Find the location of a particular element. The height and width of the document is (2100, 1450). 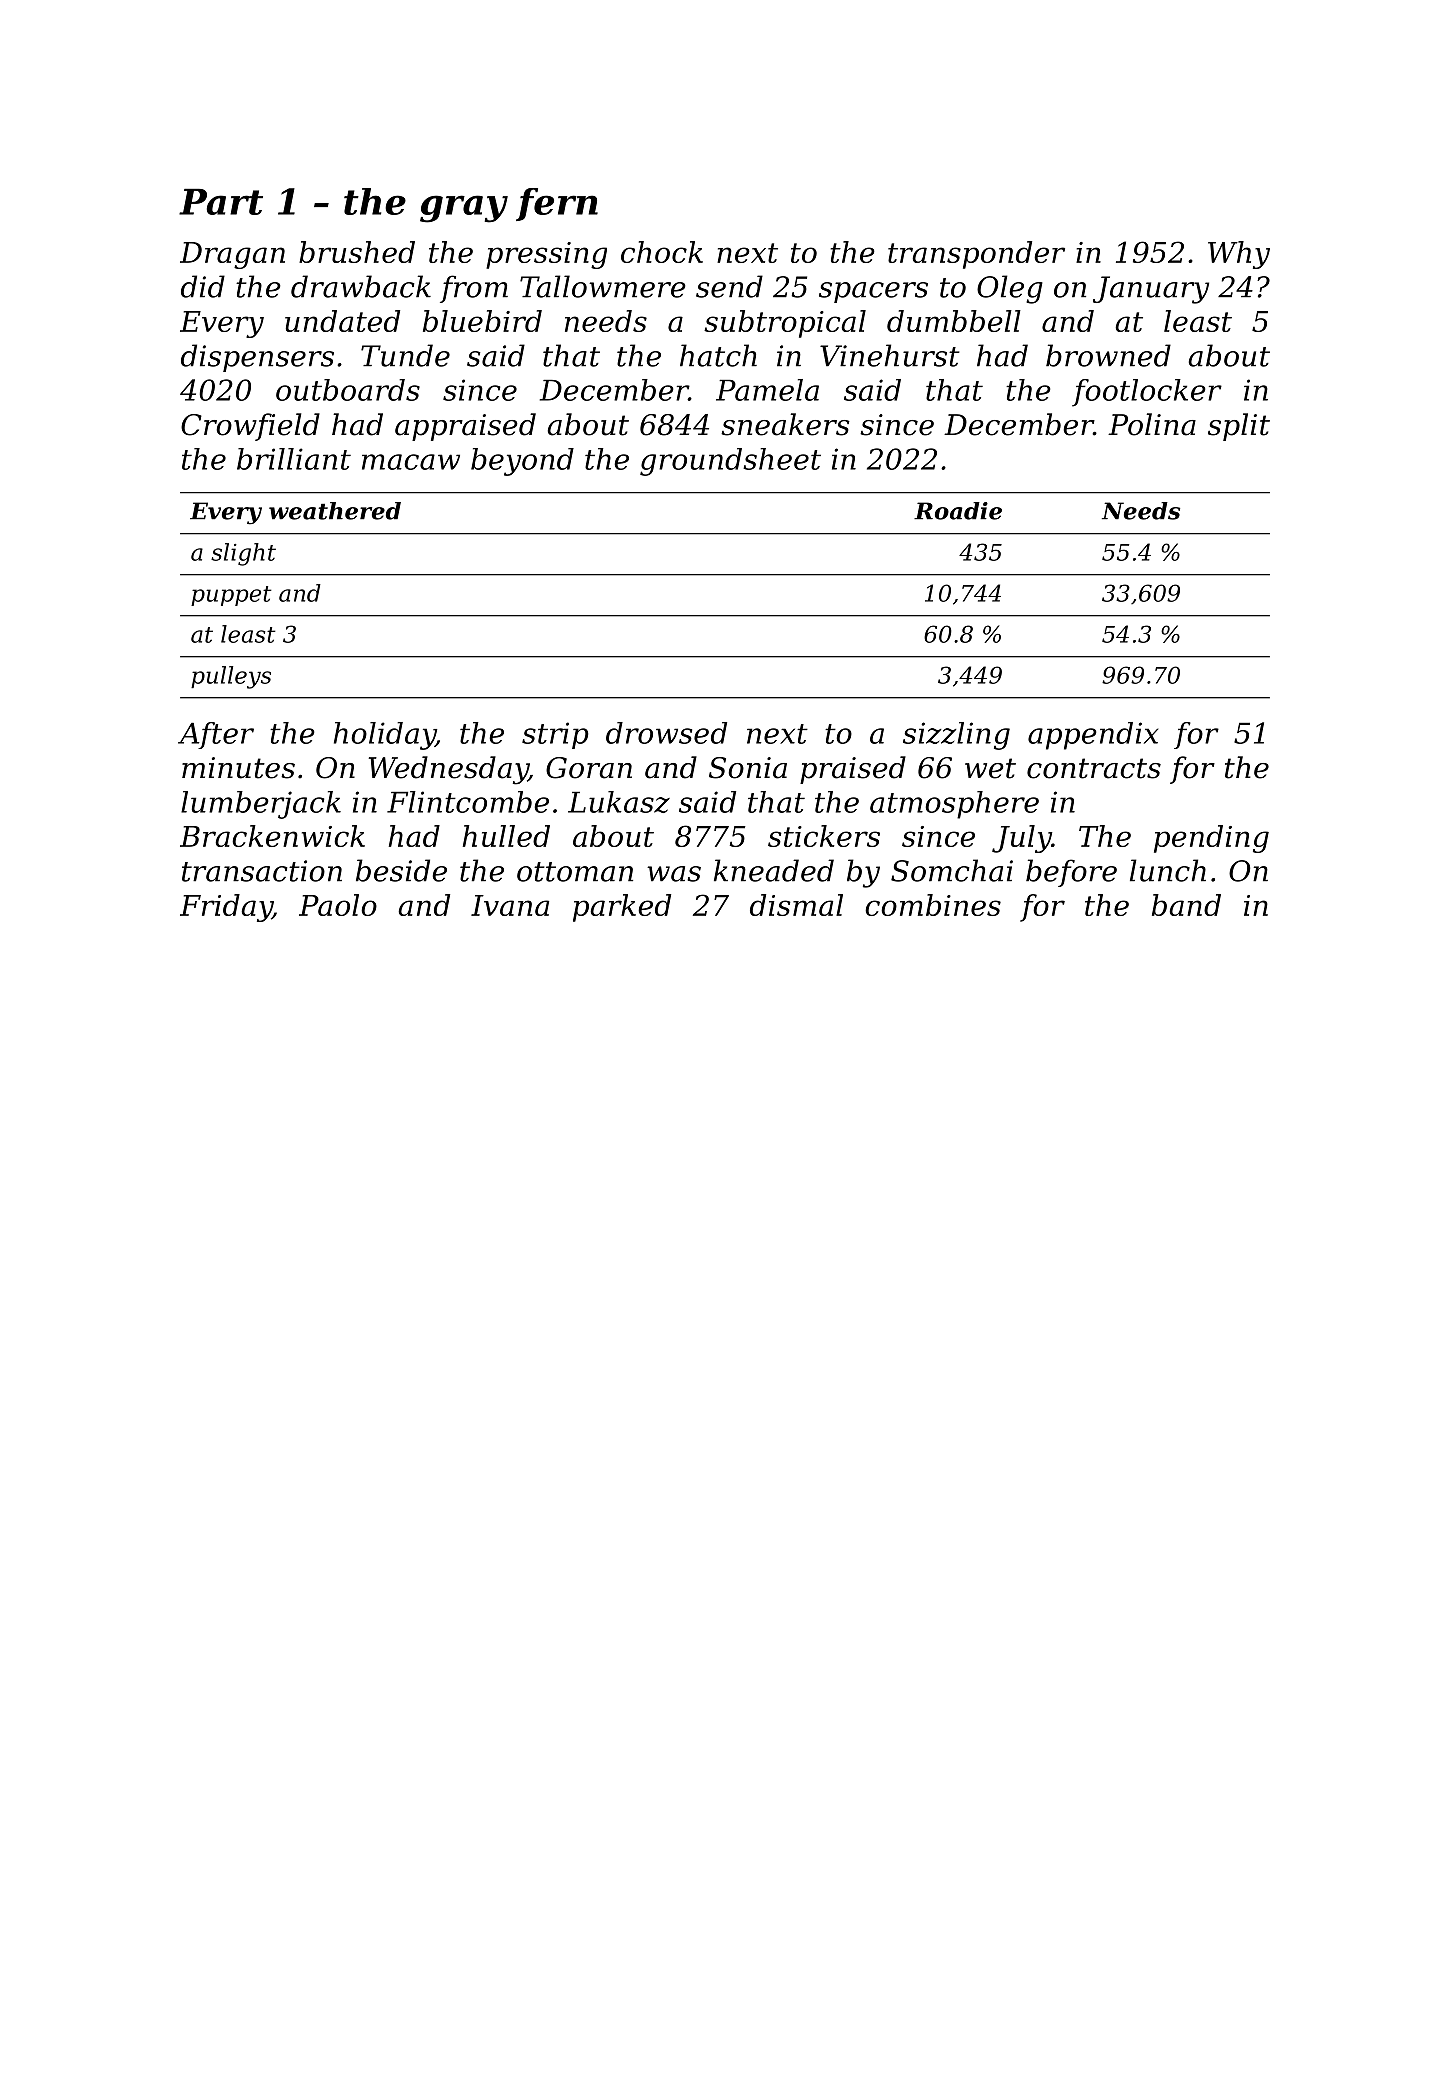

Polina is located at coordinates (1152, 424).
